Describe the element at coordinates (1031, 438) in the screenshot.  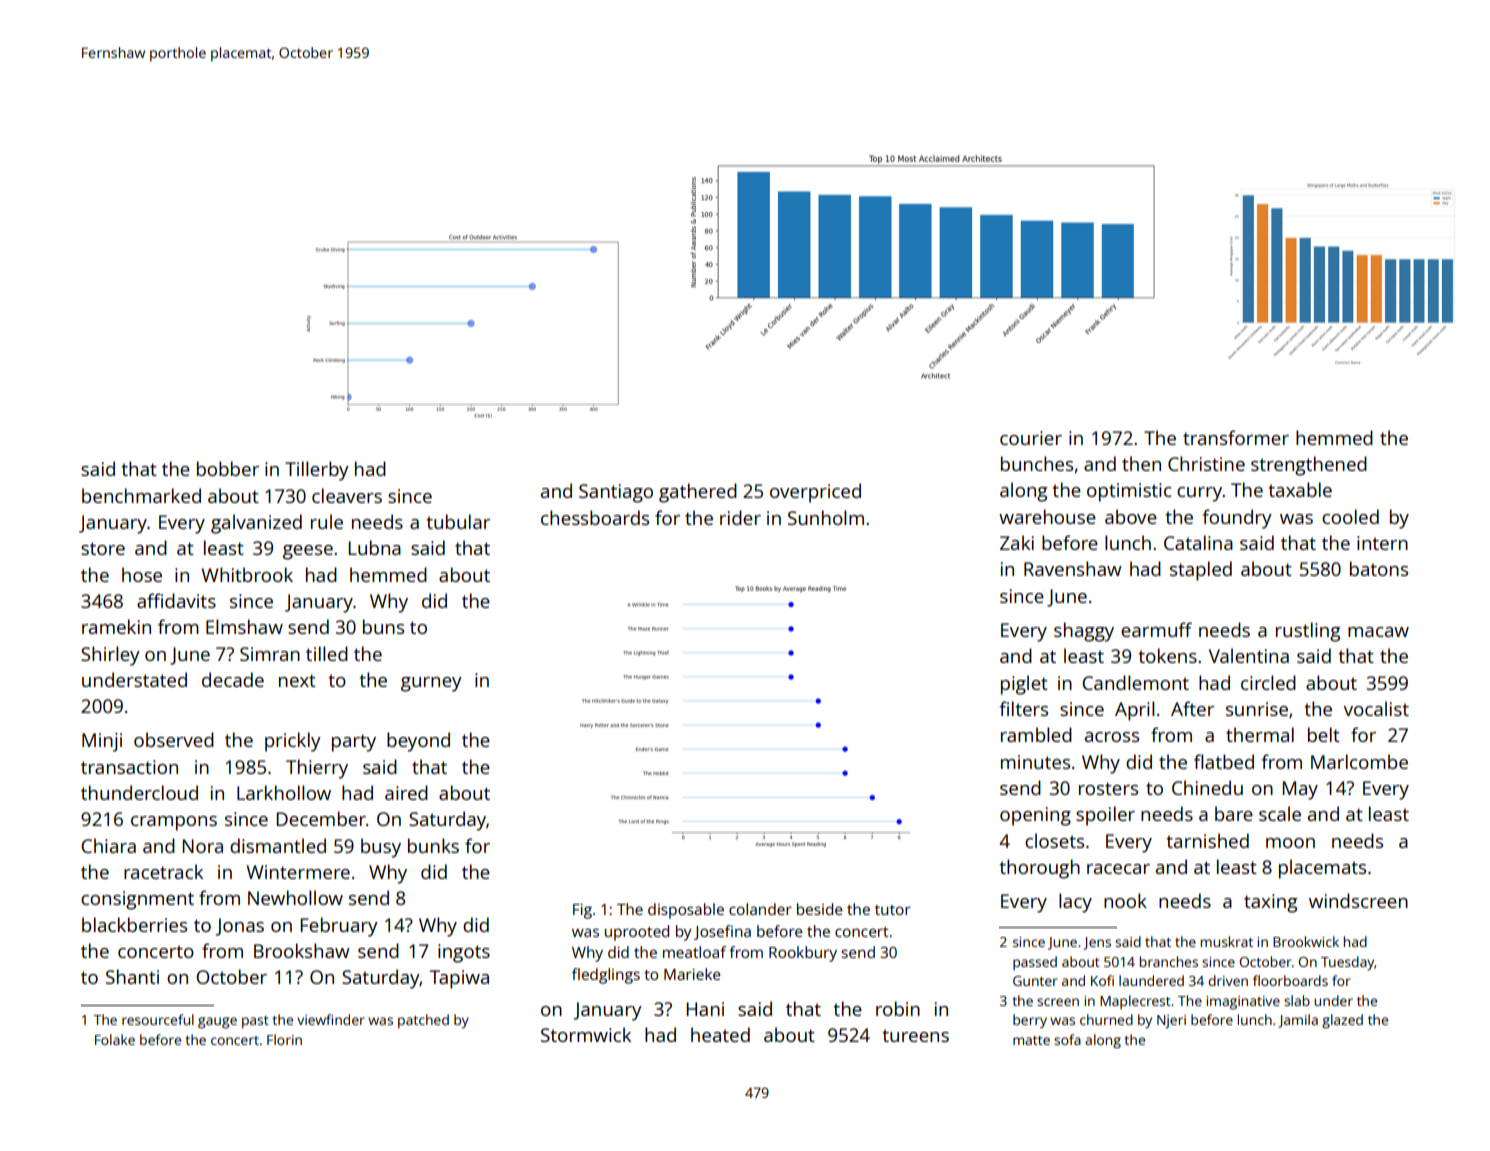
I see `courier` at that location.
